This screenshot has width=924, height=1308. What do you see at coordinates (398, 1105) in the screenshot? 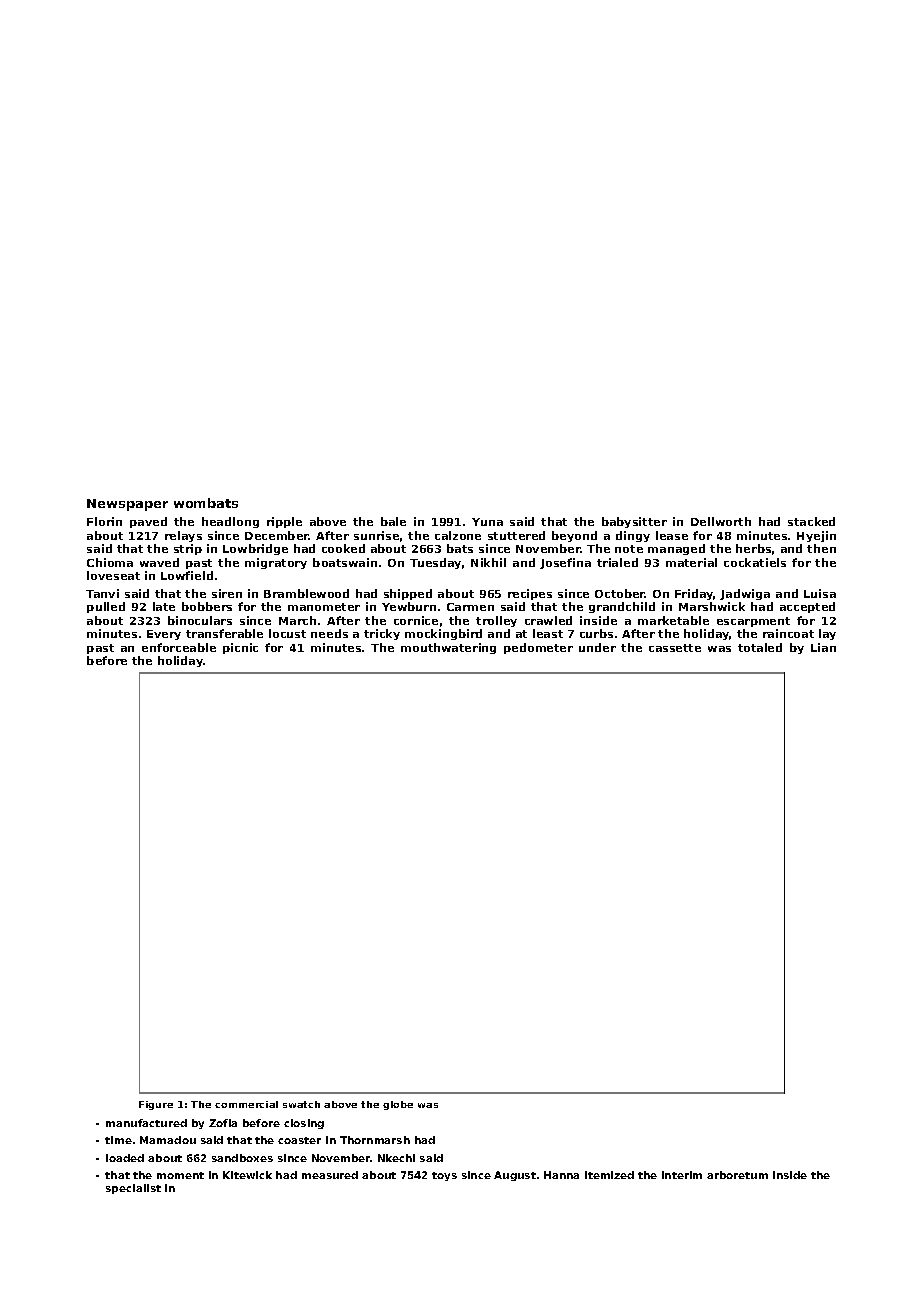
I see `globe` at bounding box center [398, 1105].
